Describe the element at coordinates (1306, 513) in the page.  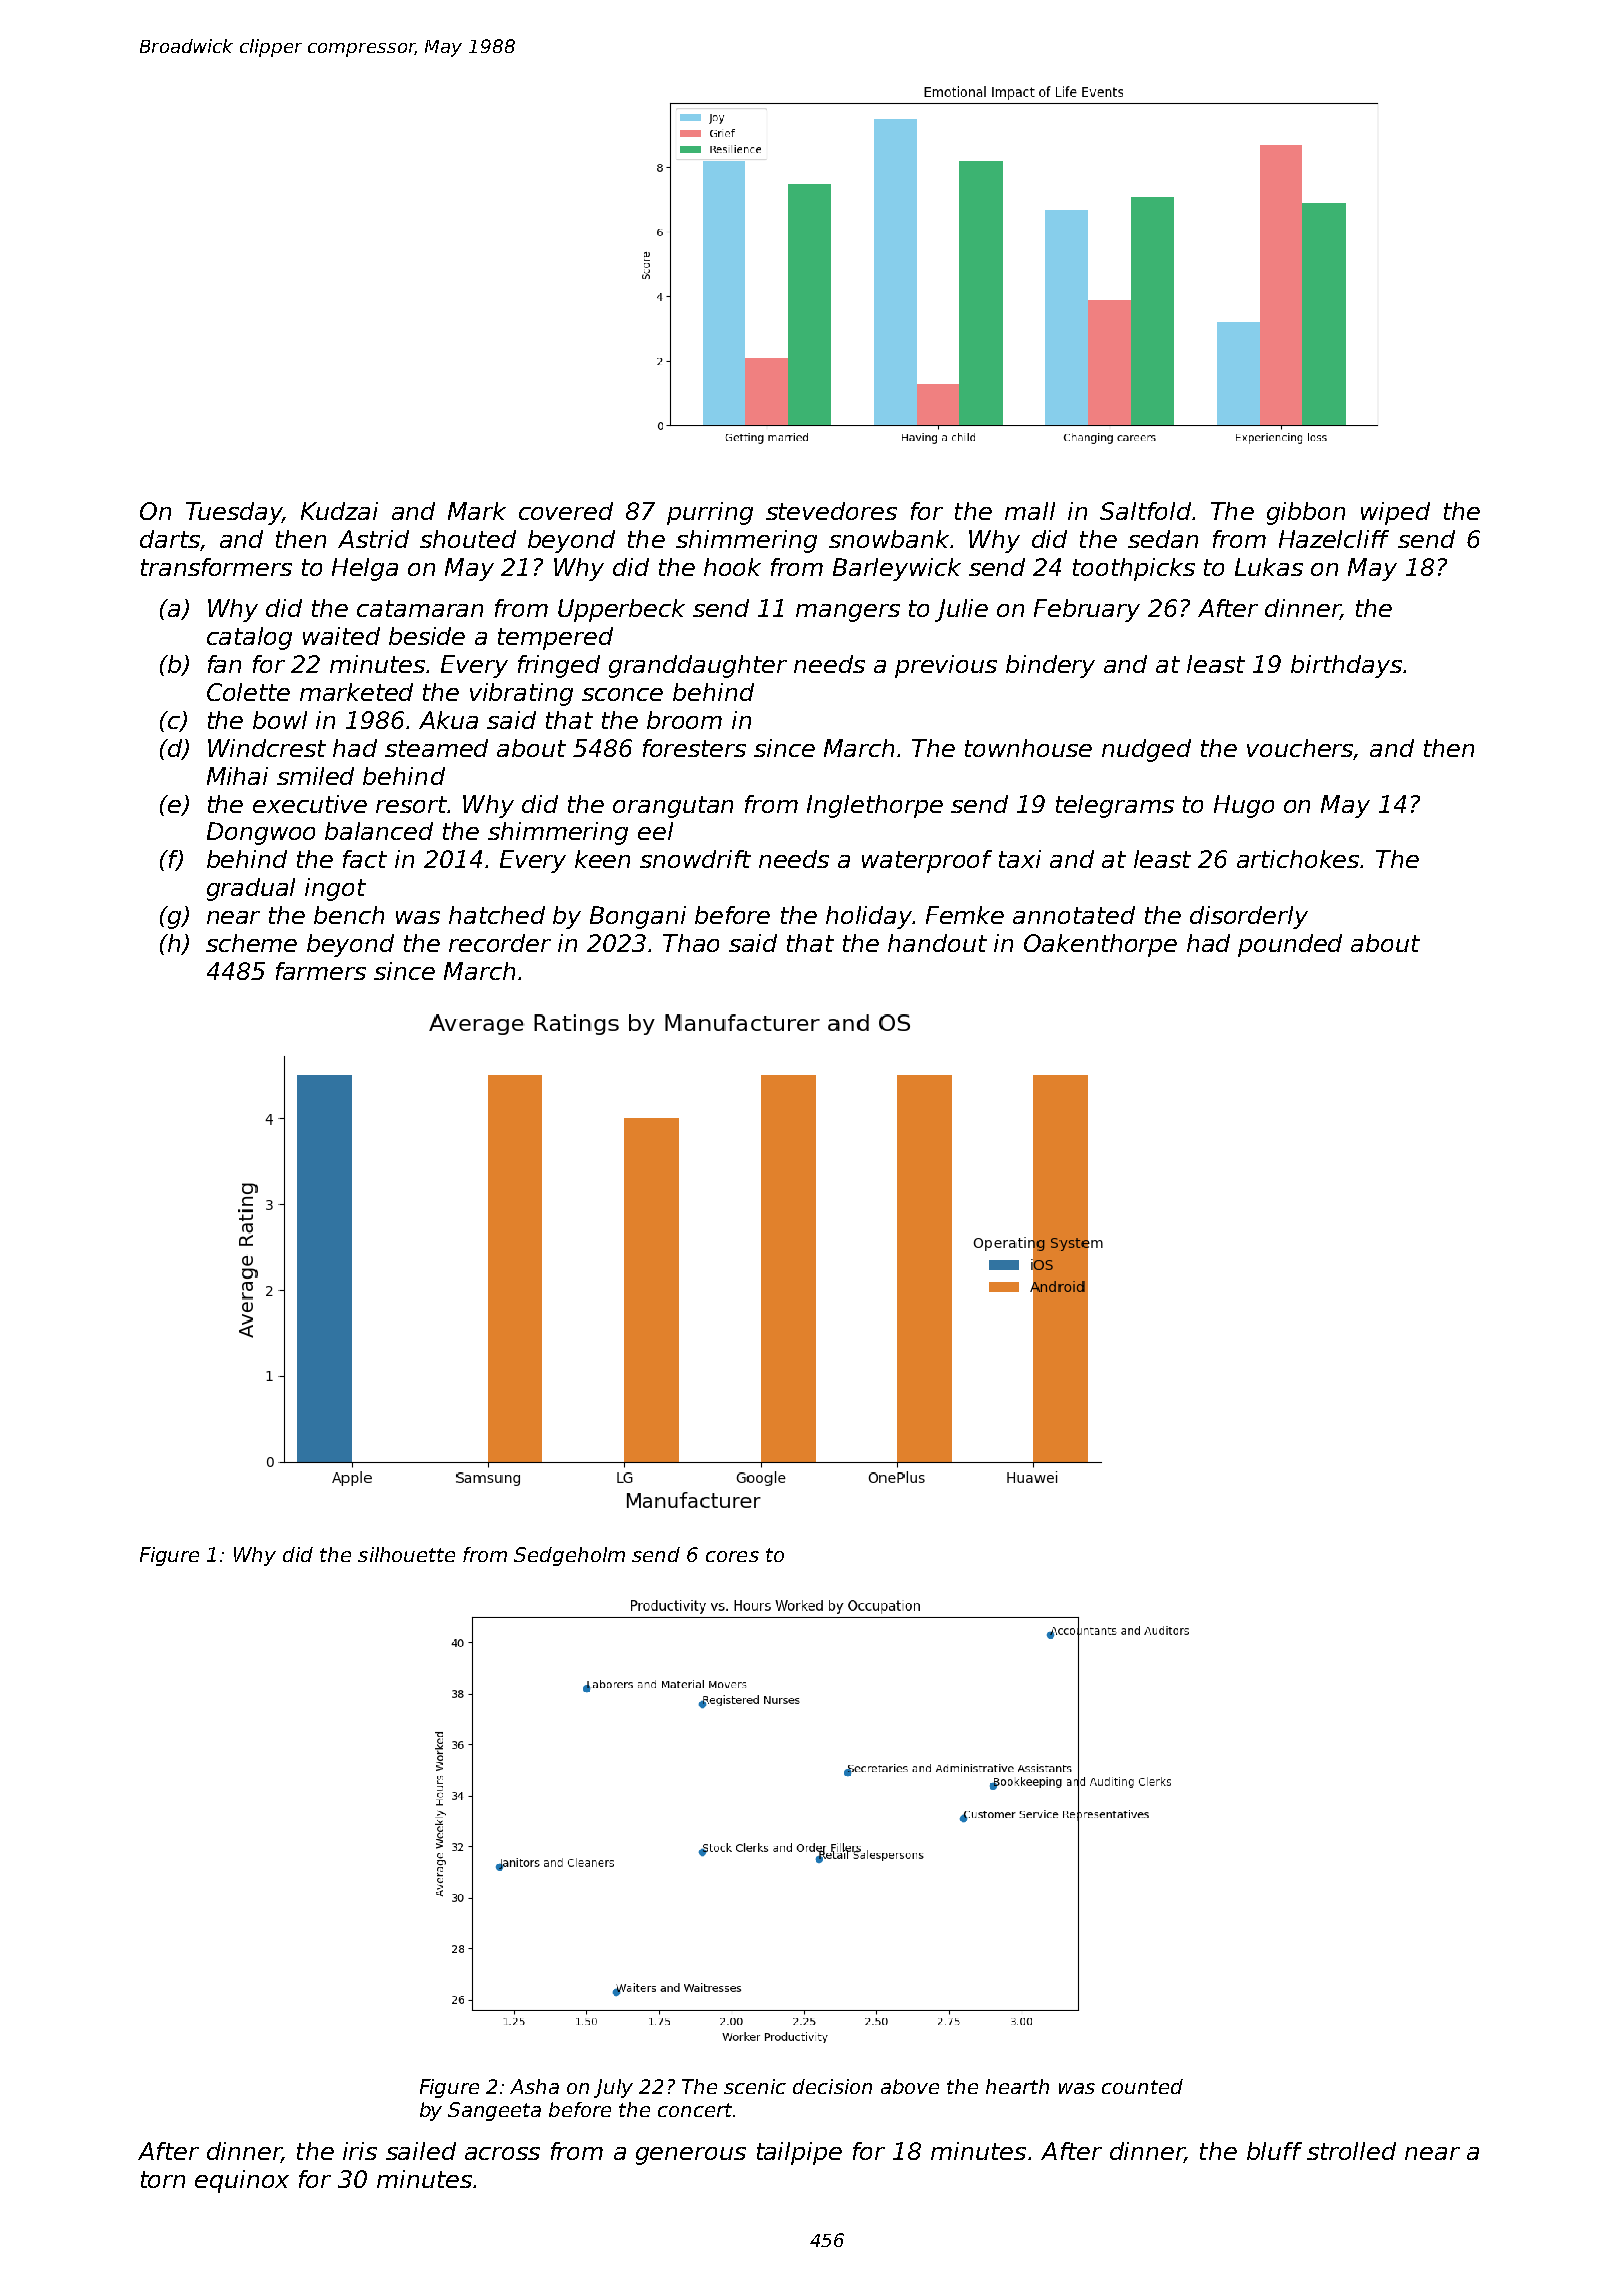
I see `gibbon` at that location.
